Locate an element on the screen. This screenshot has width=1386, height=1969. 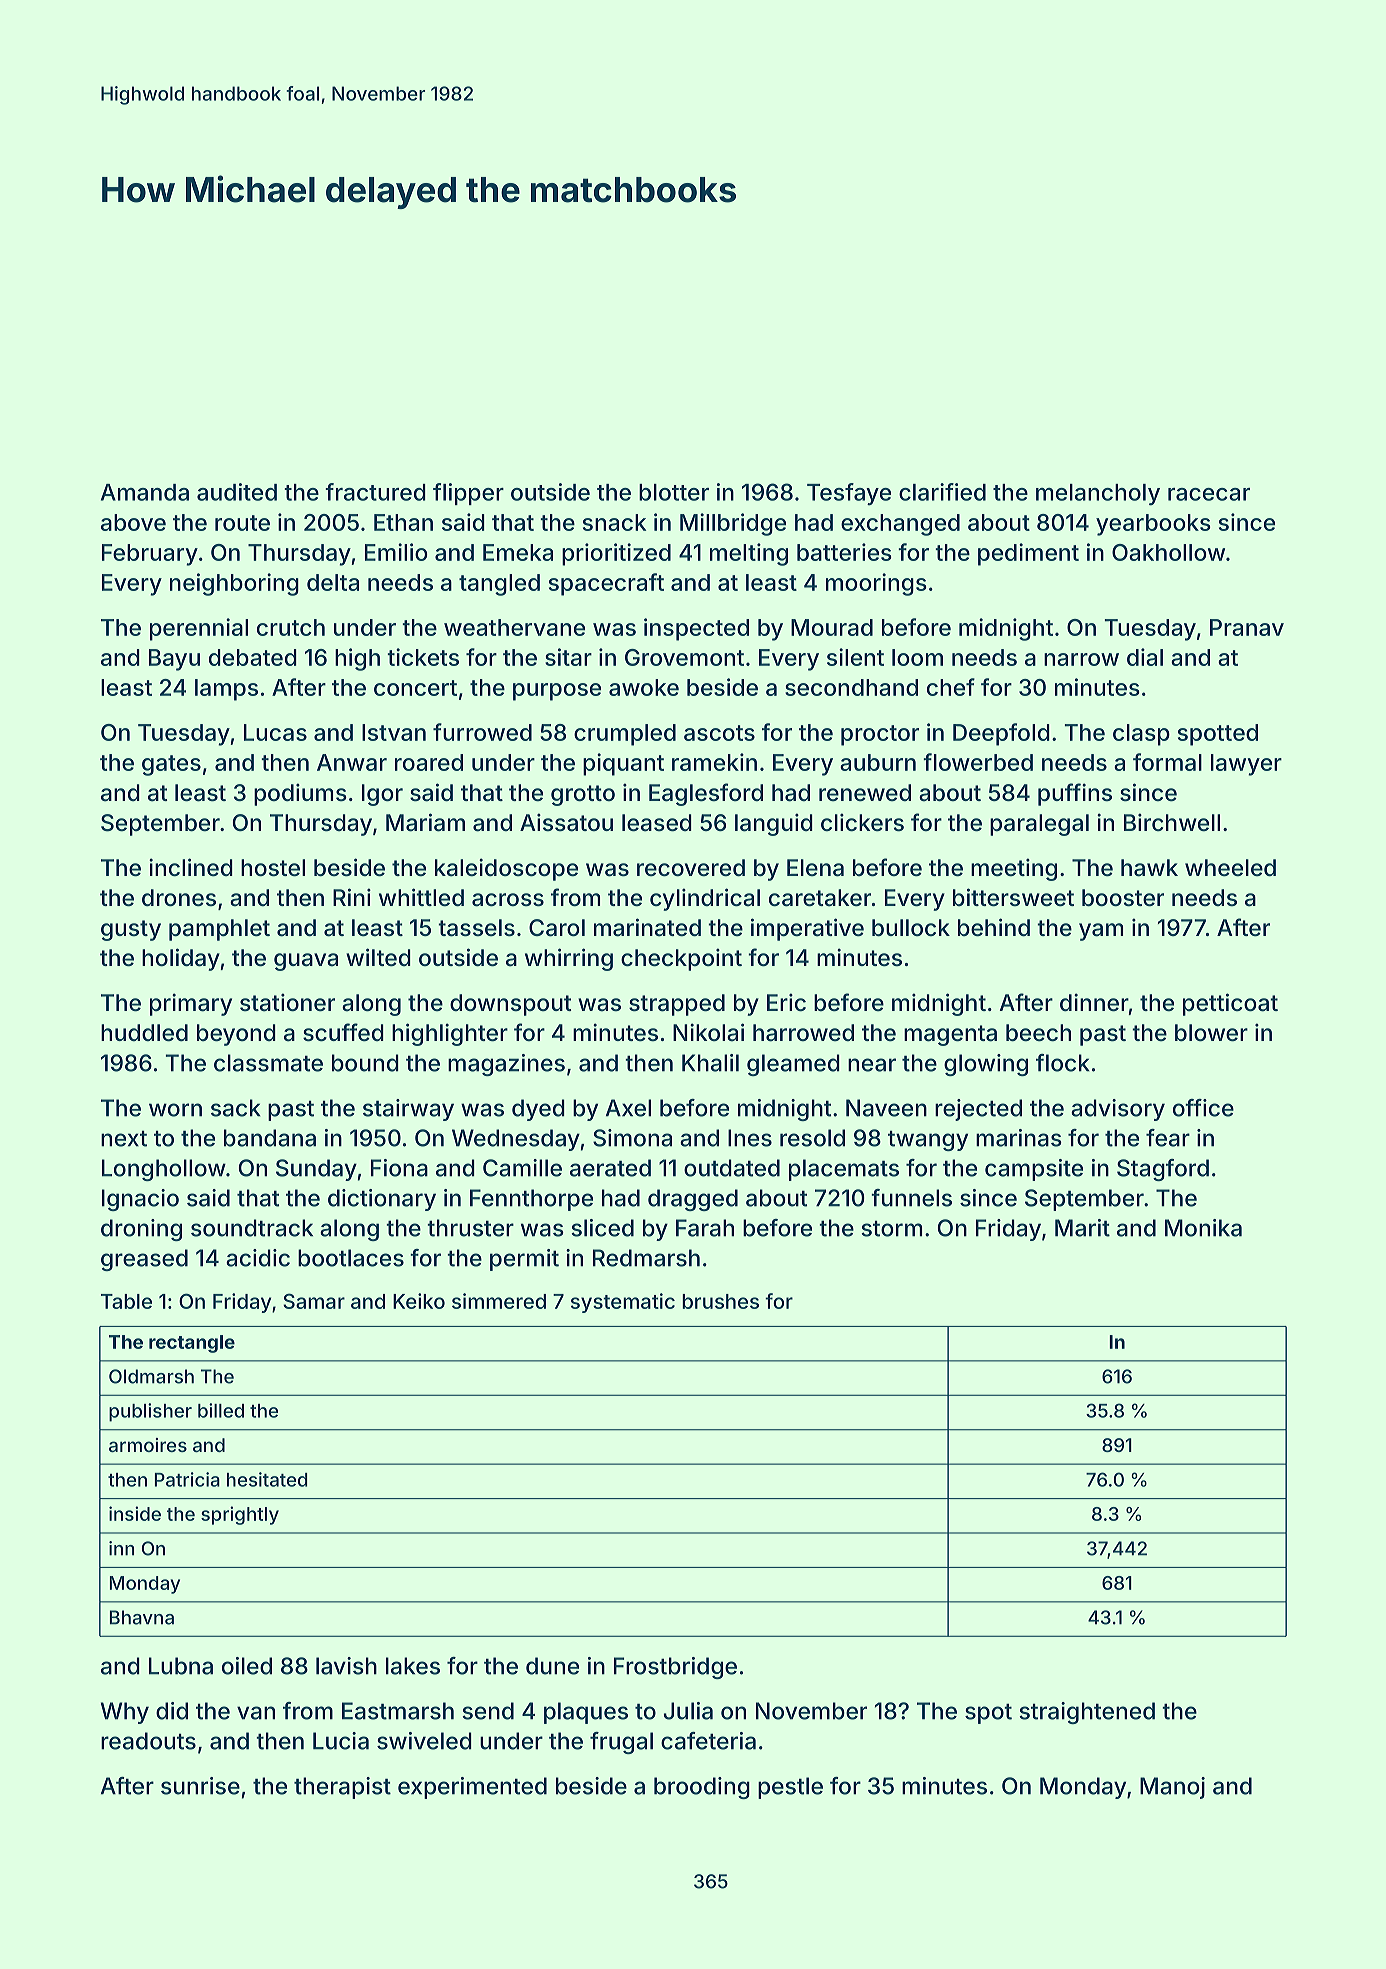
systematic is located at coordinates (623, 1303).
